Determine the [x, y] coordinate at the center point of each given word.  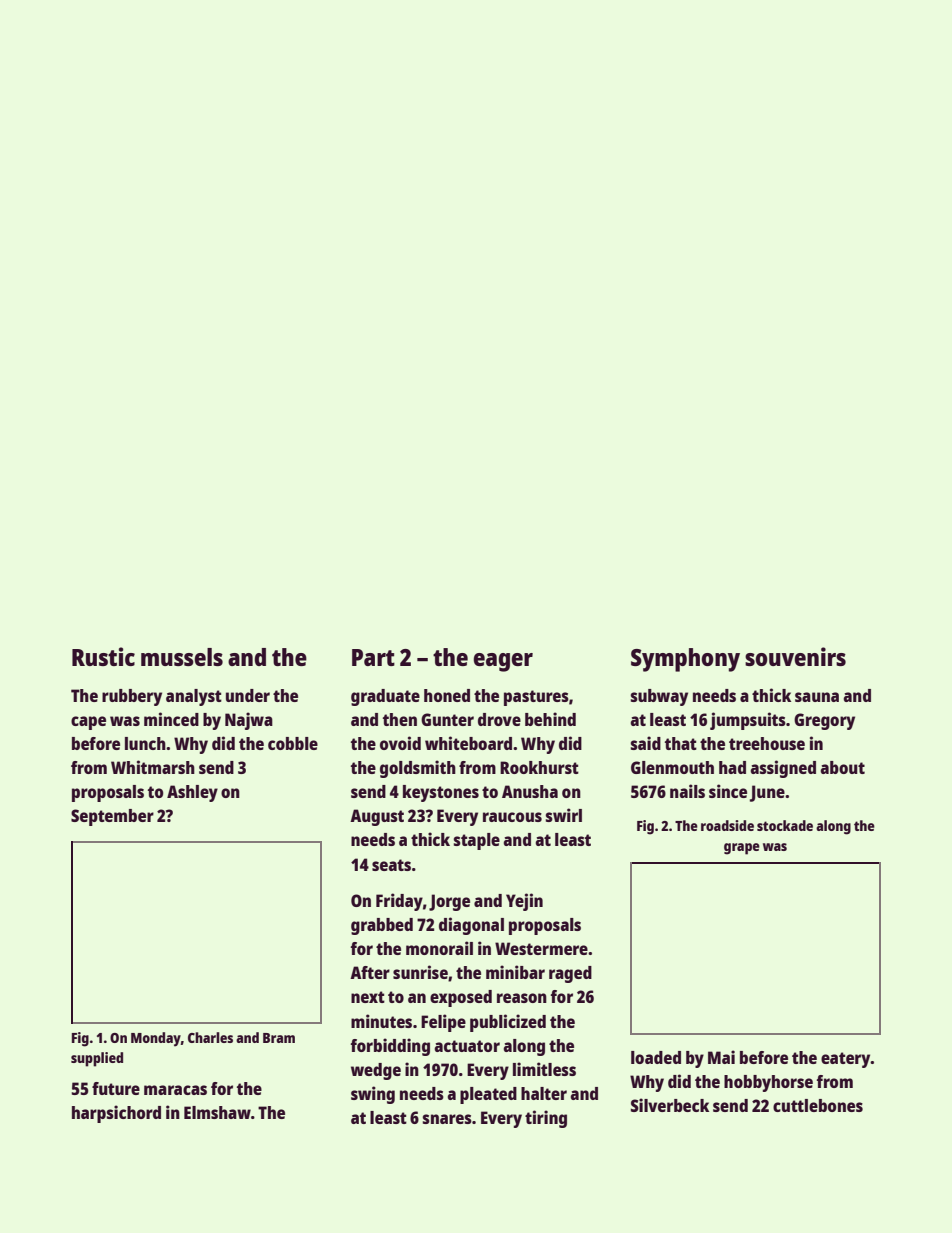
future [116, 1088]
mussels [182, 657]
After [370, 972]
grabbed [382, 926]
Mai [721, 1057]
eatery [846, 1060]
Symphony [685, 660]
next [368, 997]
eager [503, 662]
